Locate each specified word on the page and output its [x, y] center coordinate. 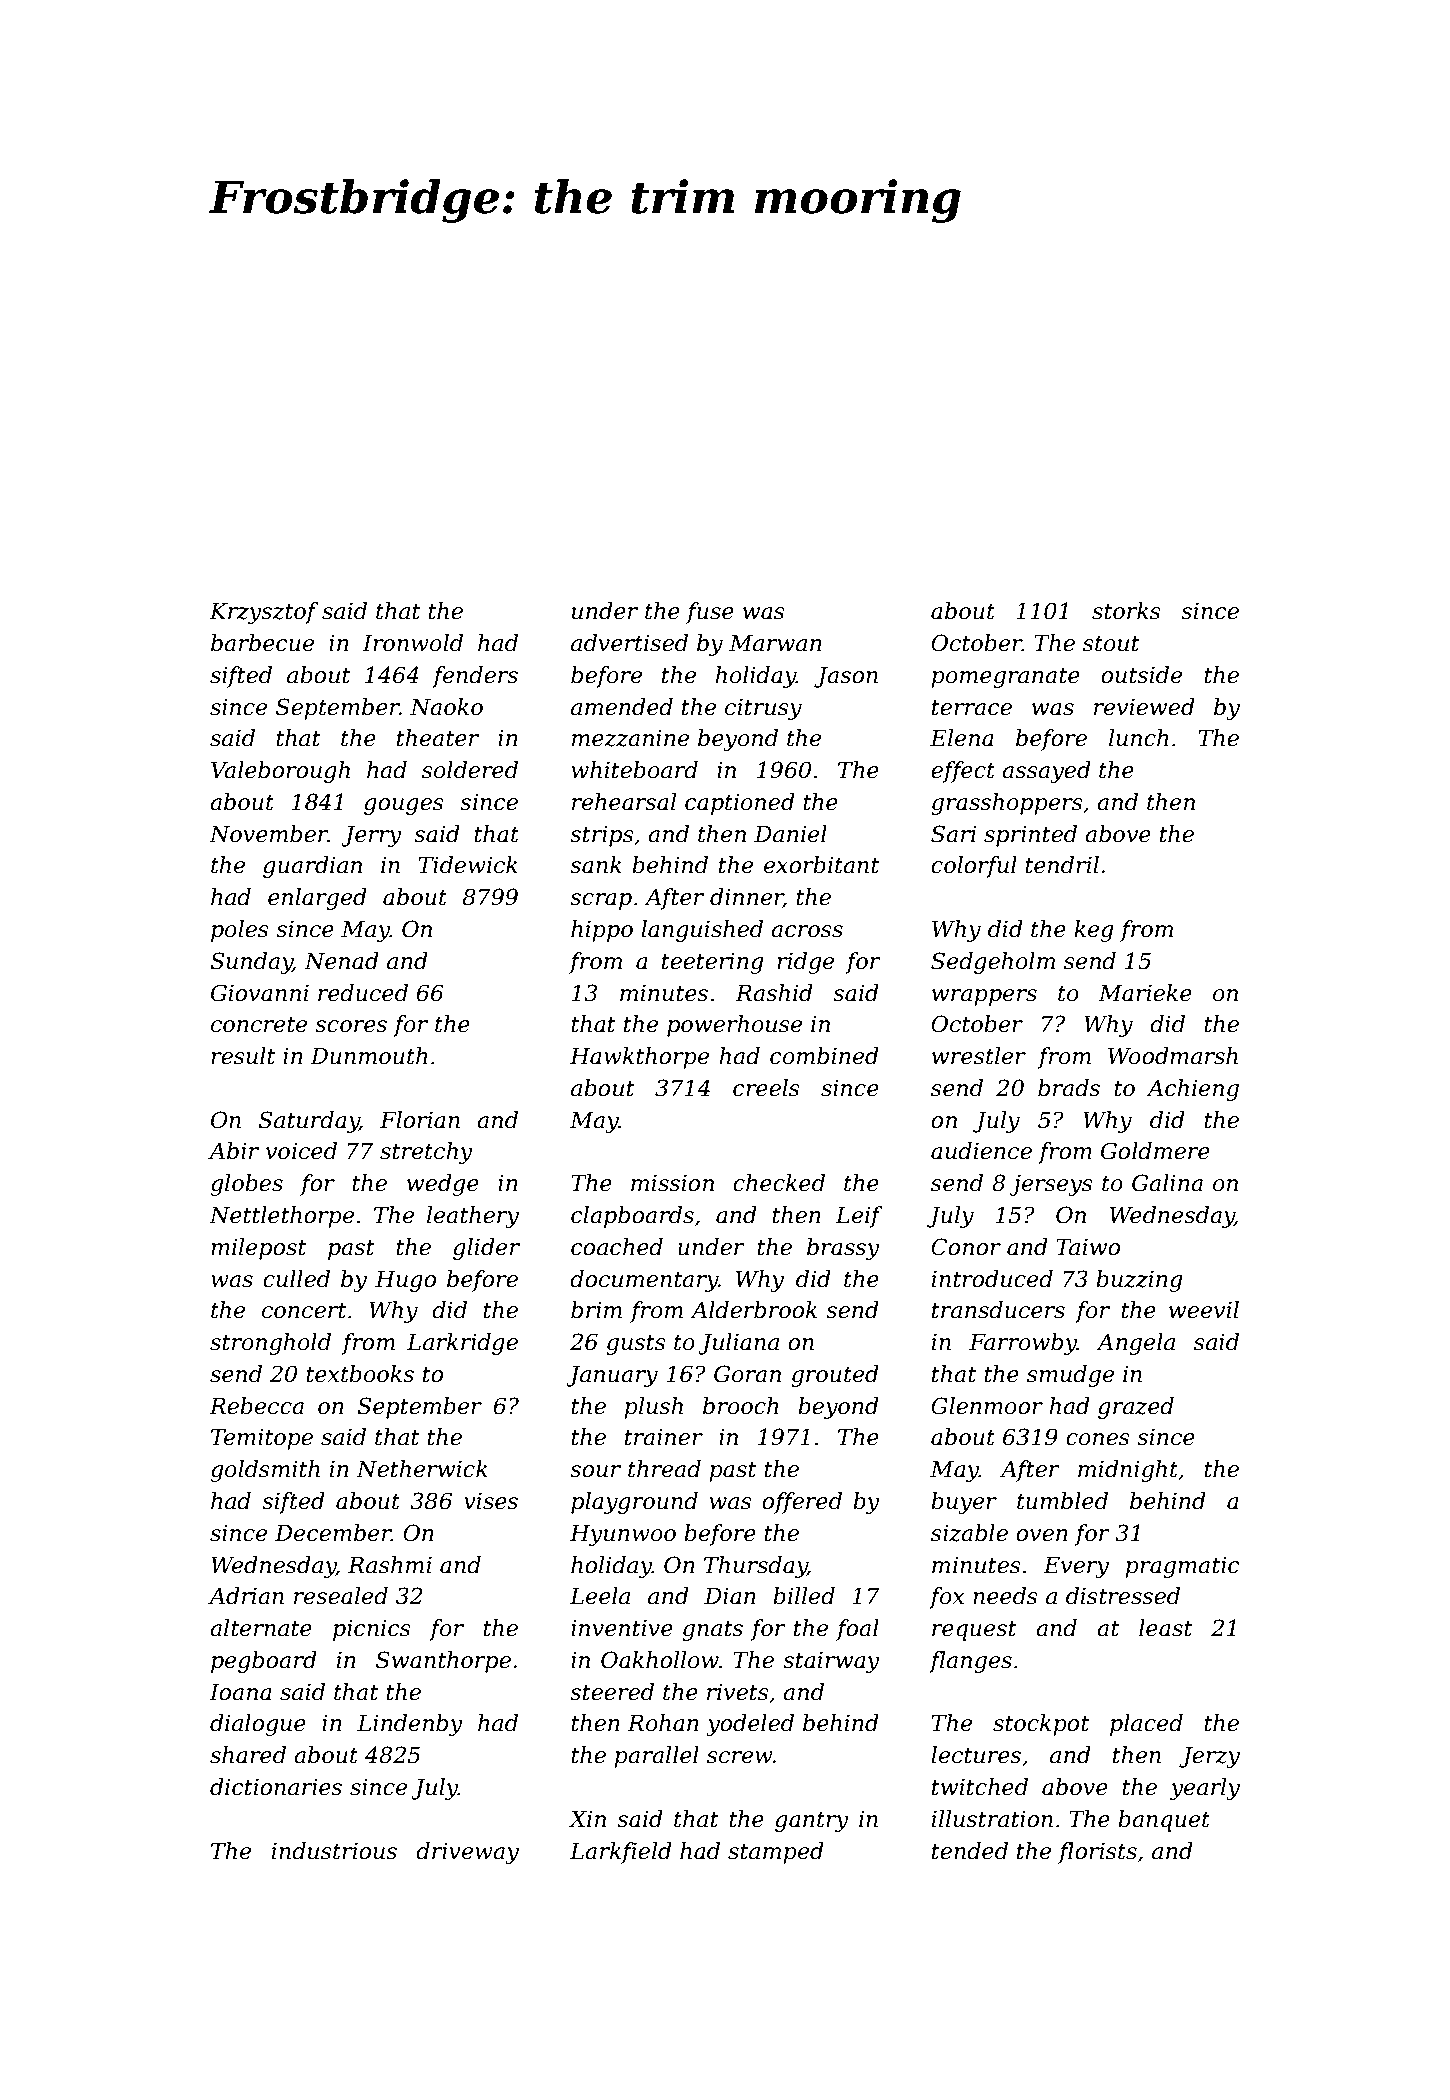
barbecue [262, 643]
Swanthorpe [443, 1662]
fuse [710, 613]
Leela [600, 1596]
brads [1069, 1088]
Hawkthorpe [639, 1058]
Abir [233, 1151]
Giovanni [260, 993]
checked [779, 1183]
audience [981, 1151]
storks [1126, 611]
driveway [467, 1853]
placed [1146, 1725]
